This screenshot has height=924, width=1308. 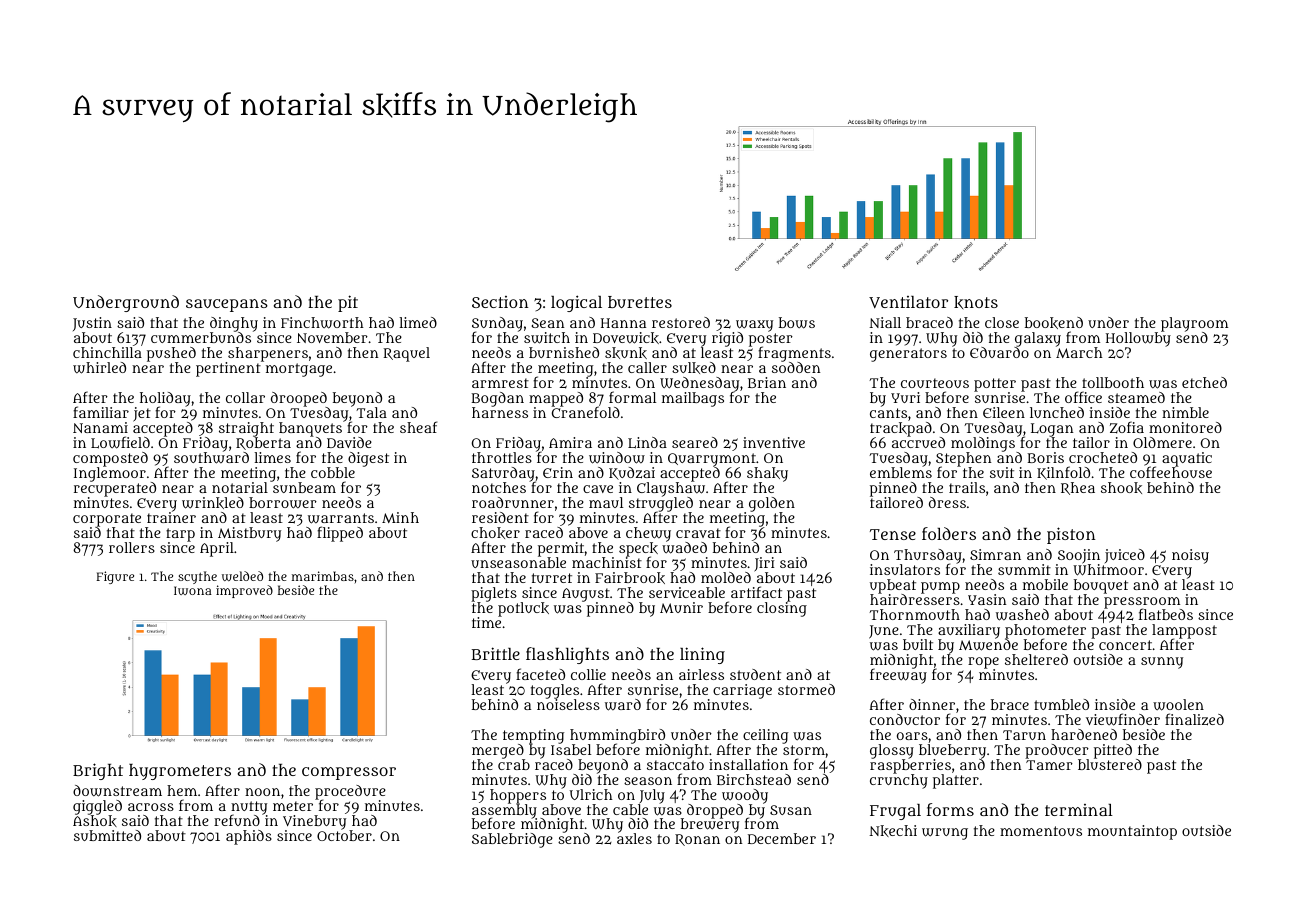 I want to click on crab, so click(x=514, y=764).
